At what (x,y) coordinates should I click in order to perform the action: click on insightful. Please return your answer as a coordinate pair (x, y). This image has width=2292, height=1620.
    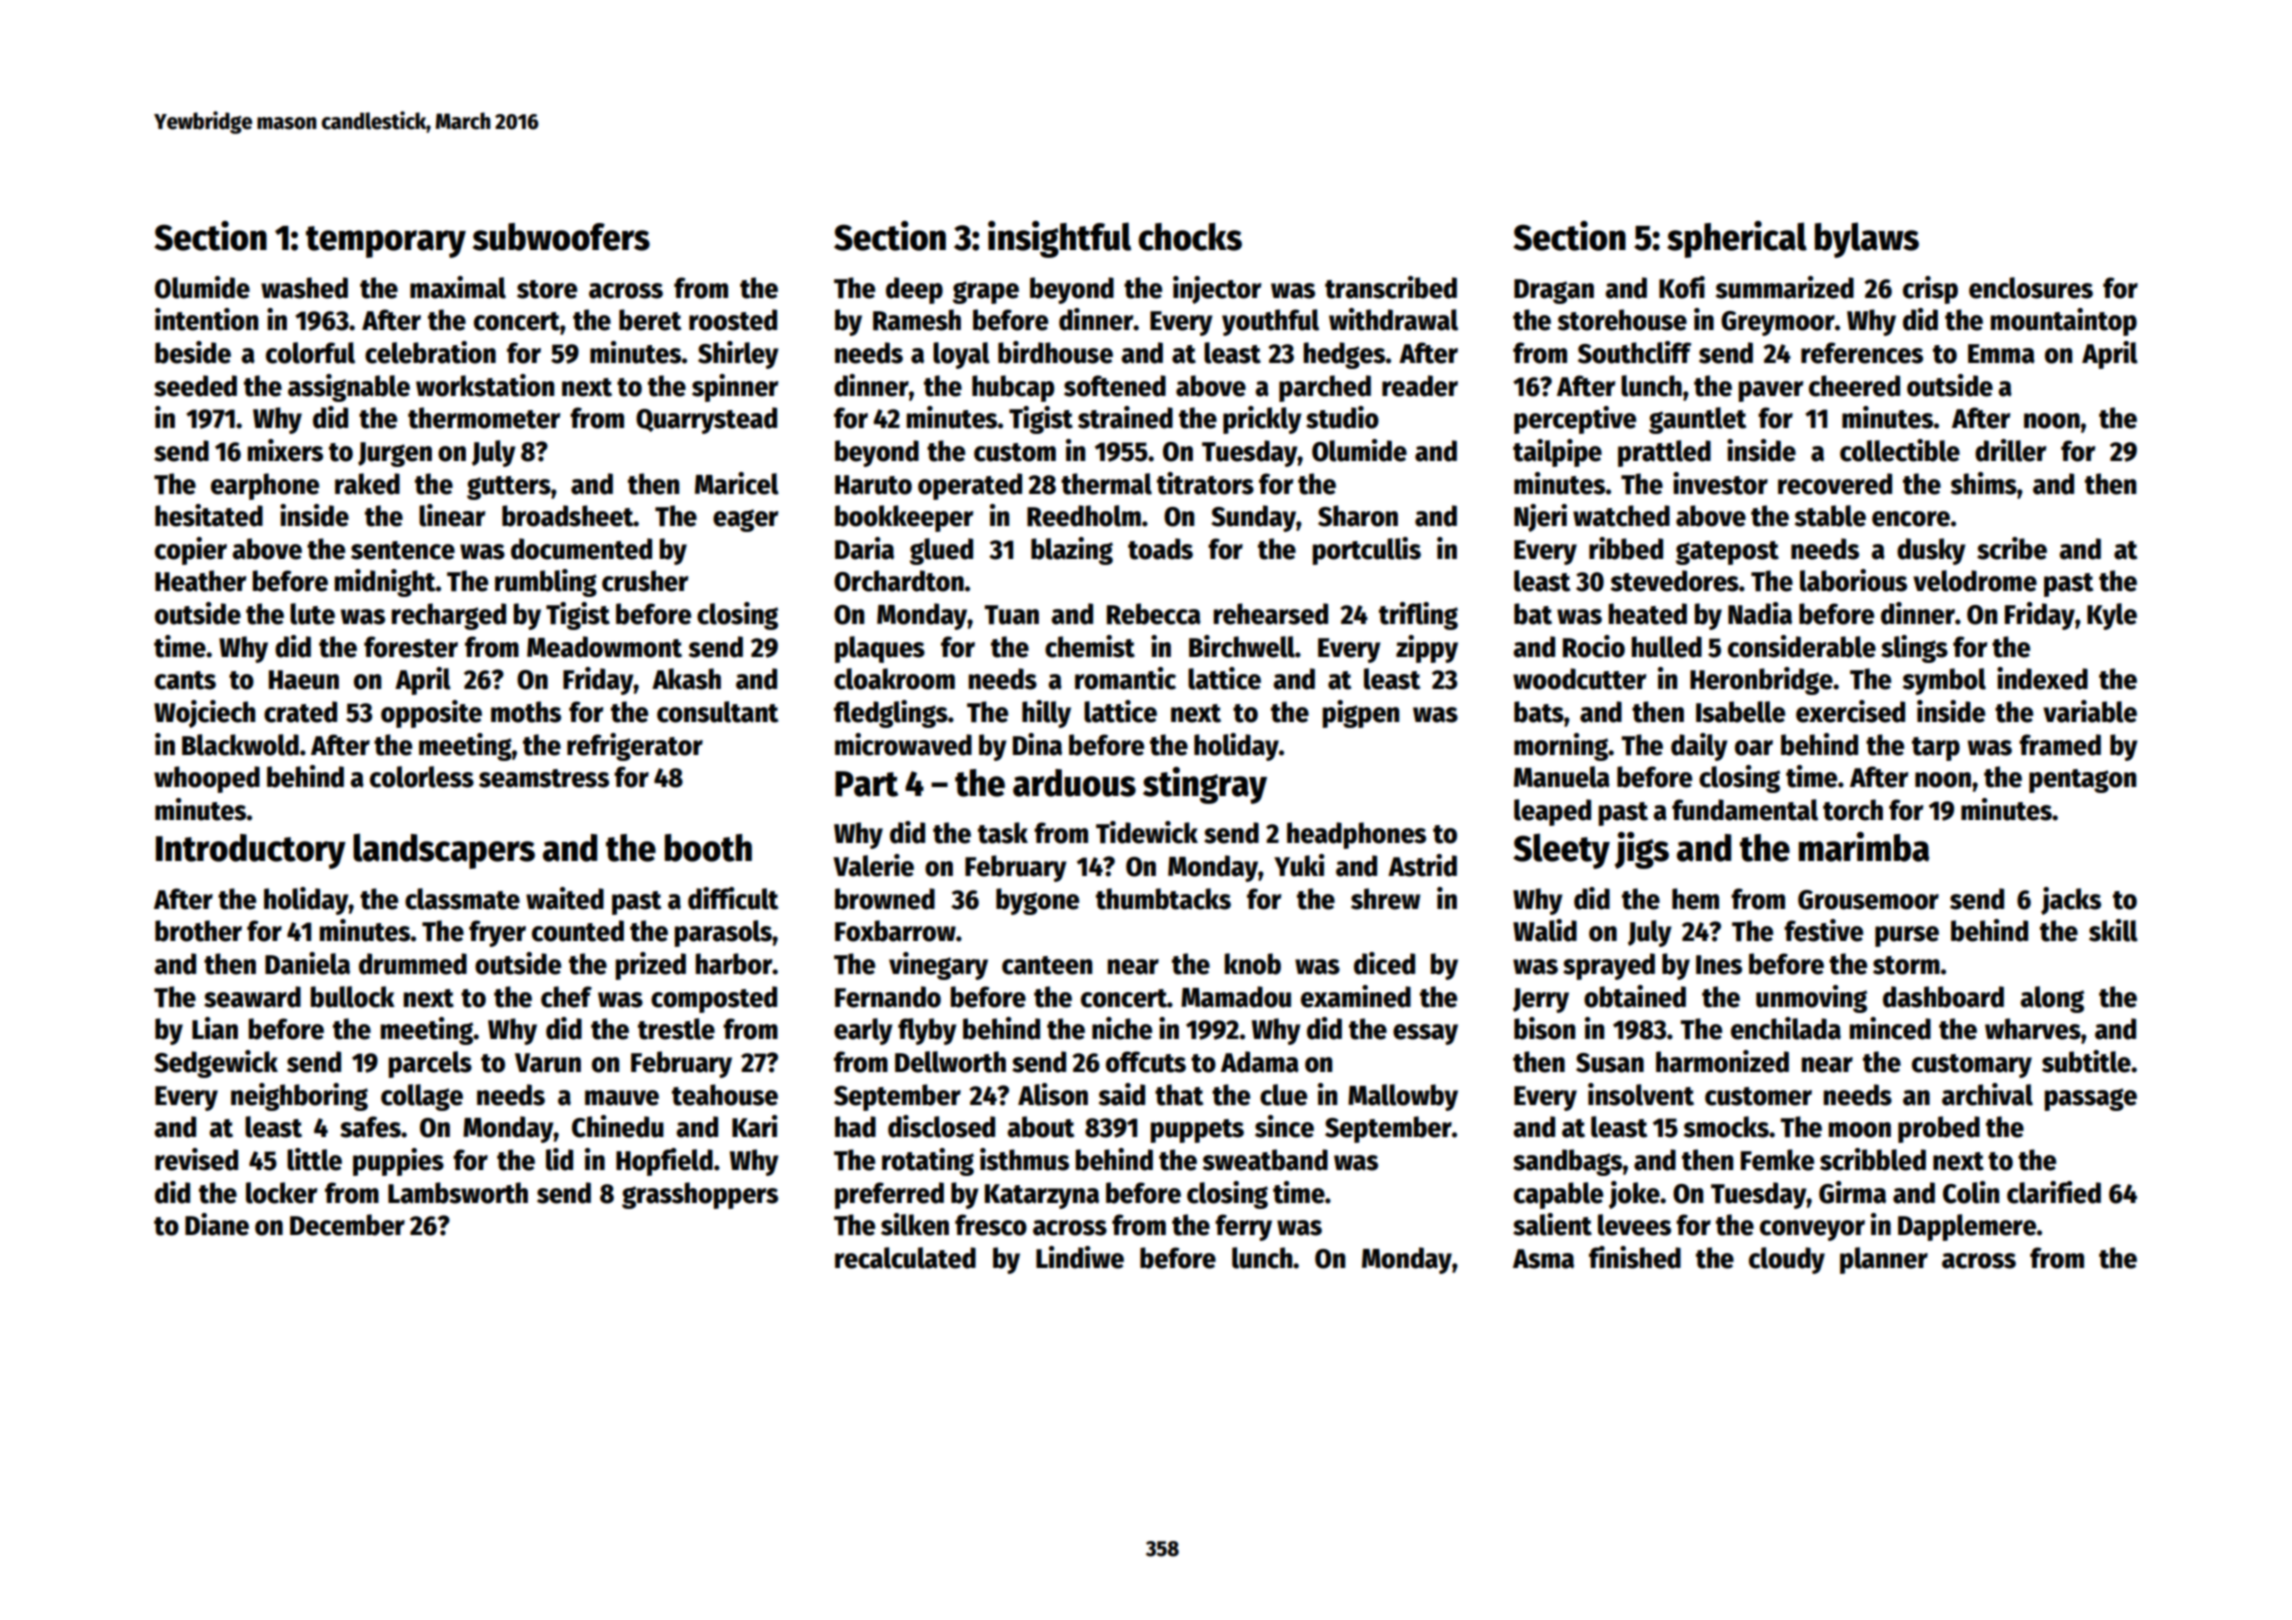
    Looking at the image, I should click on (1059, 239).
